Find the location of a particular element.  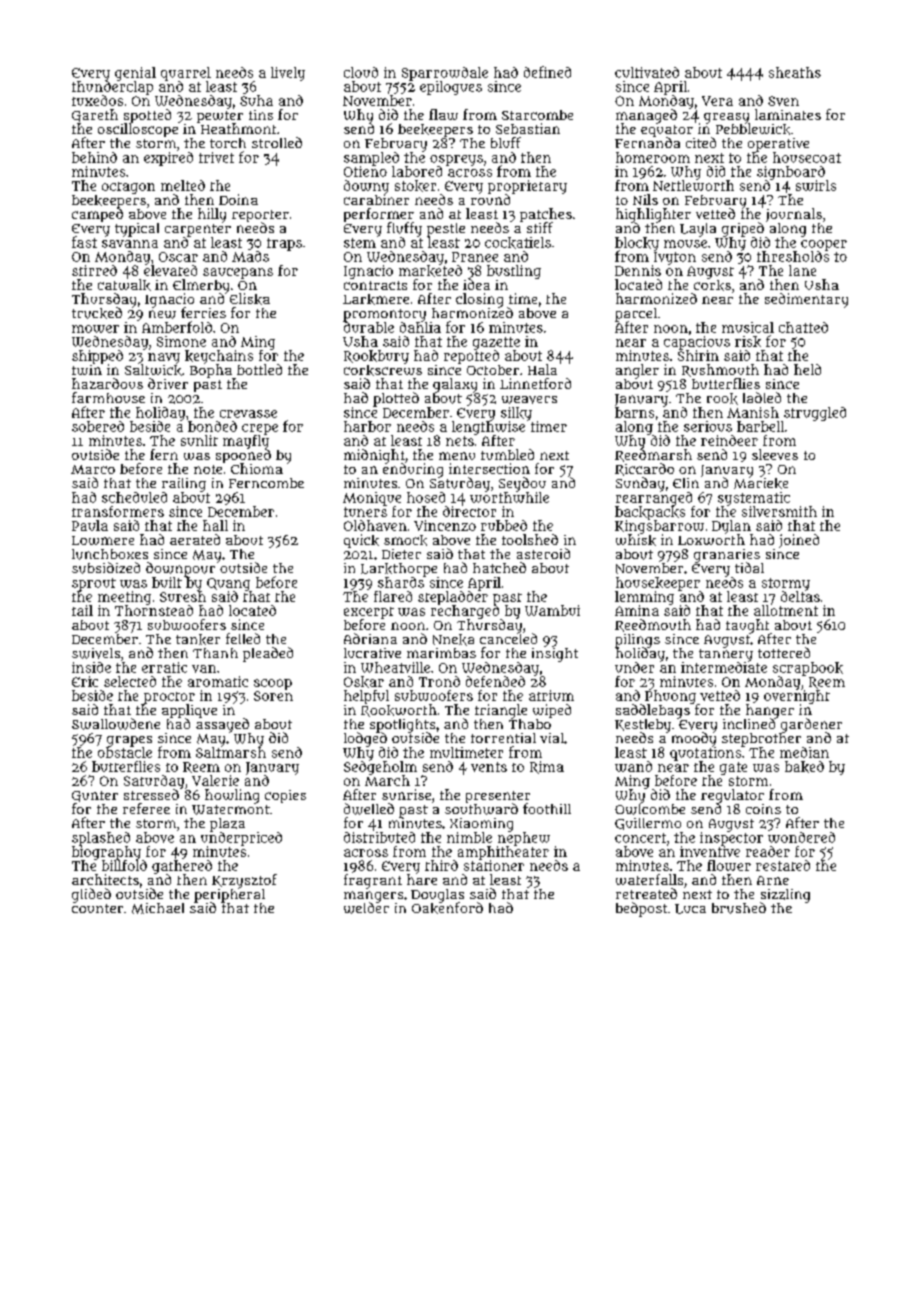

tail is located at coordinates (82, 610).
